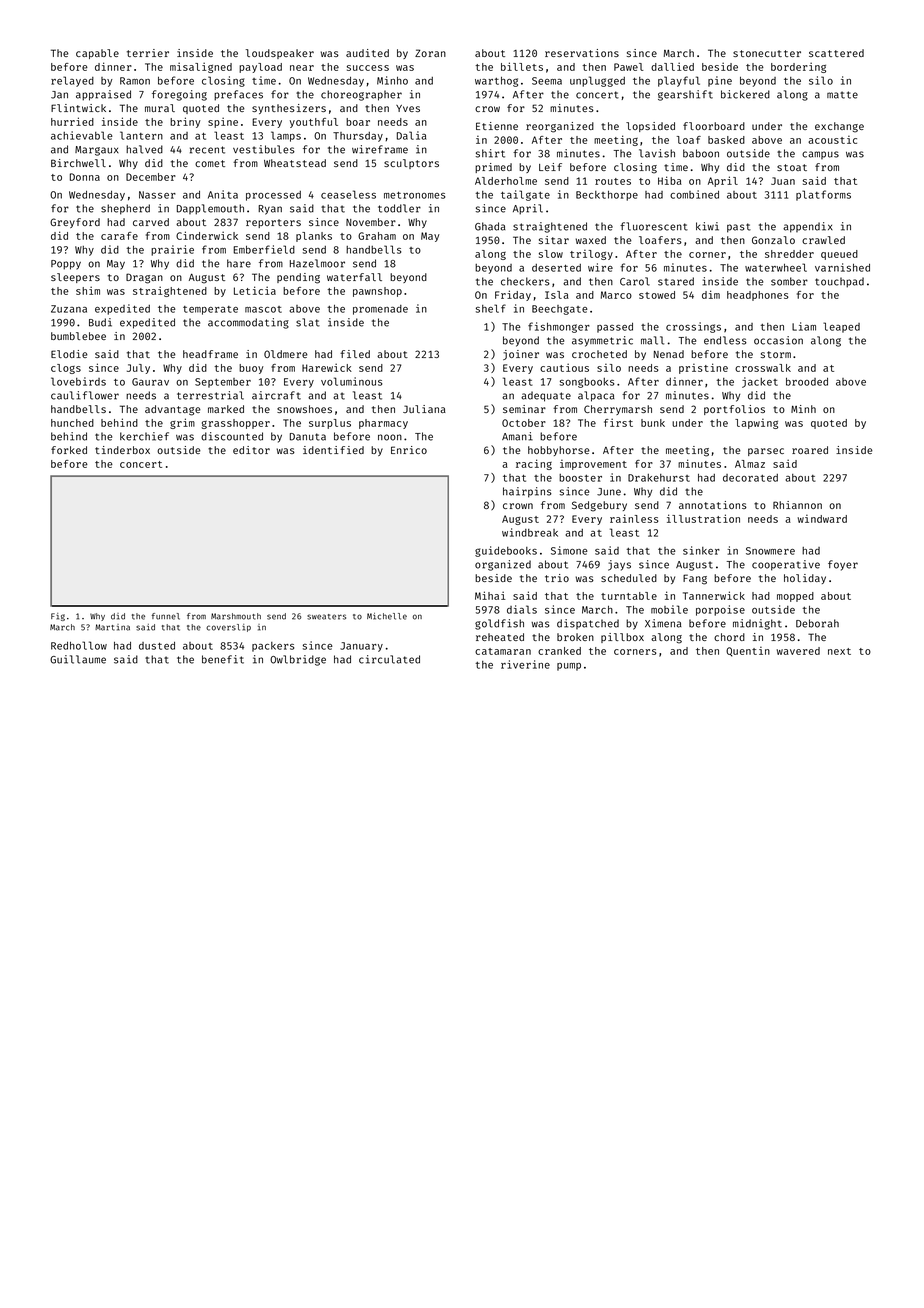 This screenshot has height=1308, width=924. I want to click on benefit, so click(223, 659).
